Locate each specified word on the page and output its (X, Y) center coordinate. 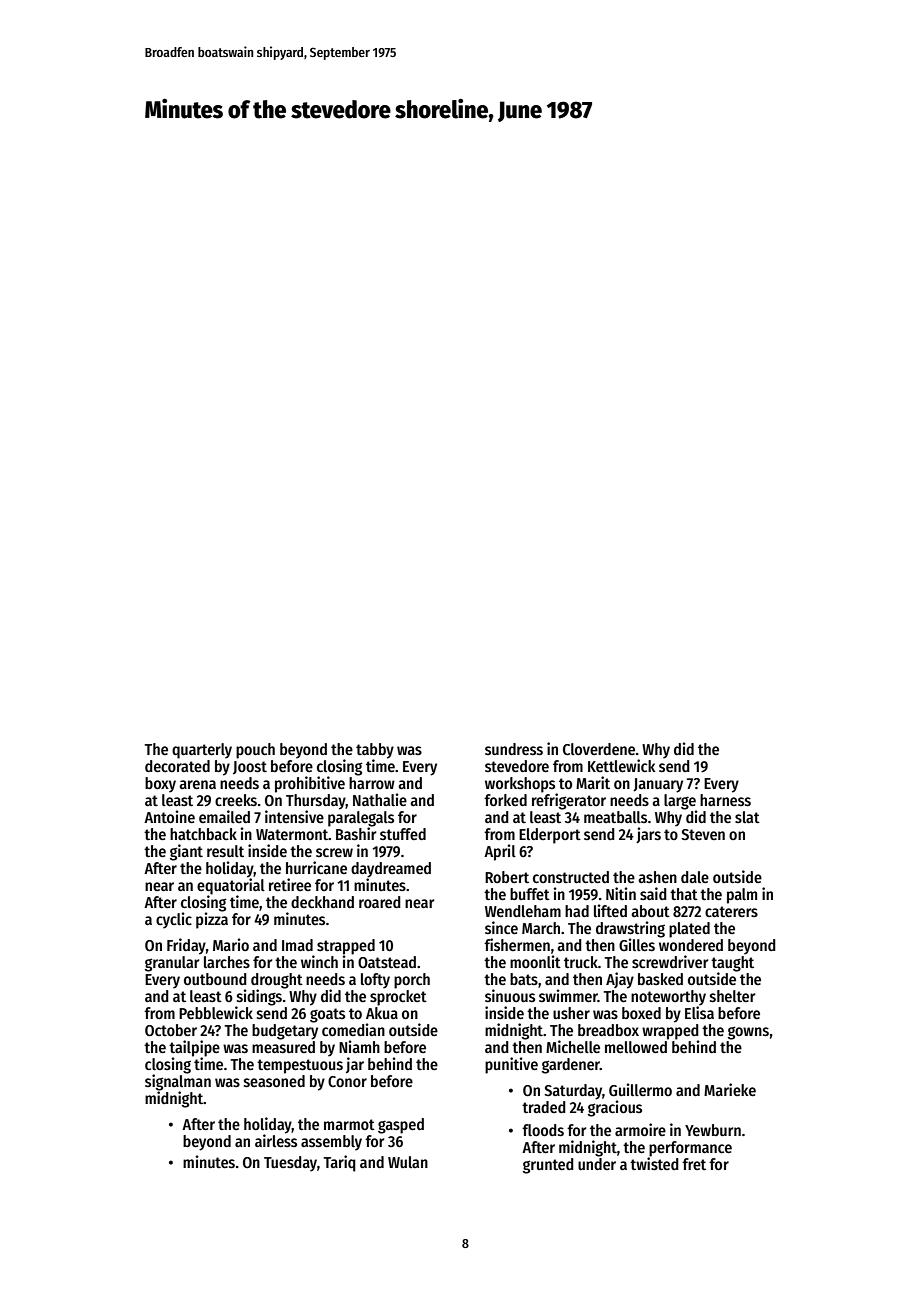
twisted (654, 1163)
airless (276, 1140)
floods (543, 1130)
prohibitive (310, 784)
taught (732, 964)
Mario (231, 944)
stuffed (403, 834)
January (658, 785)
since (501, 927)
